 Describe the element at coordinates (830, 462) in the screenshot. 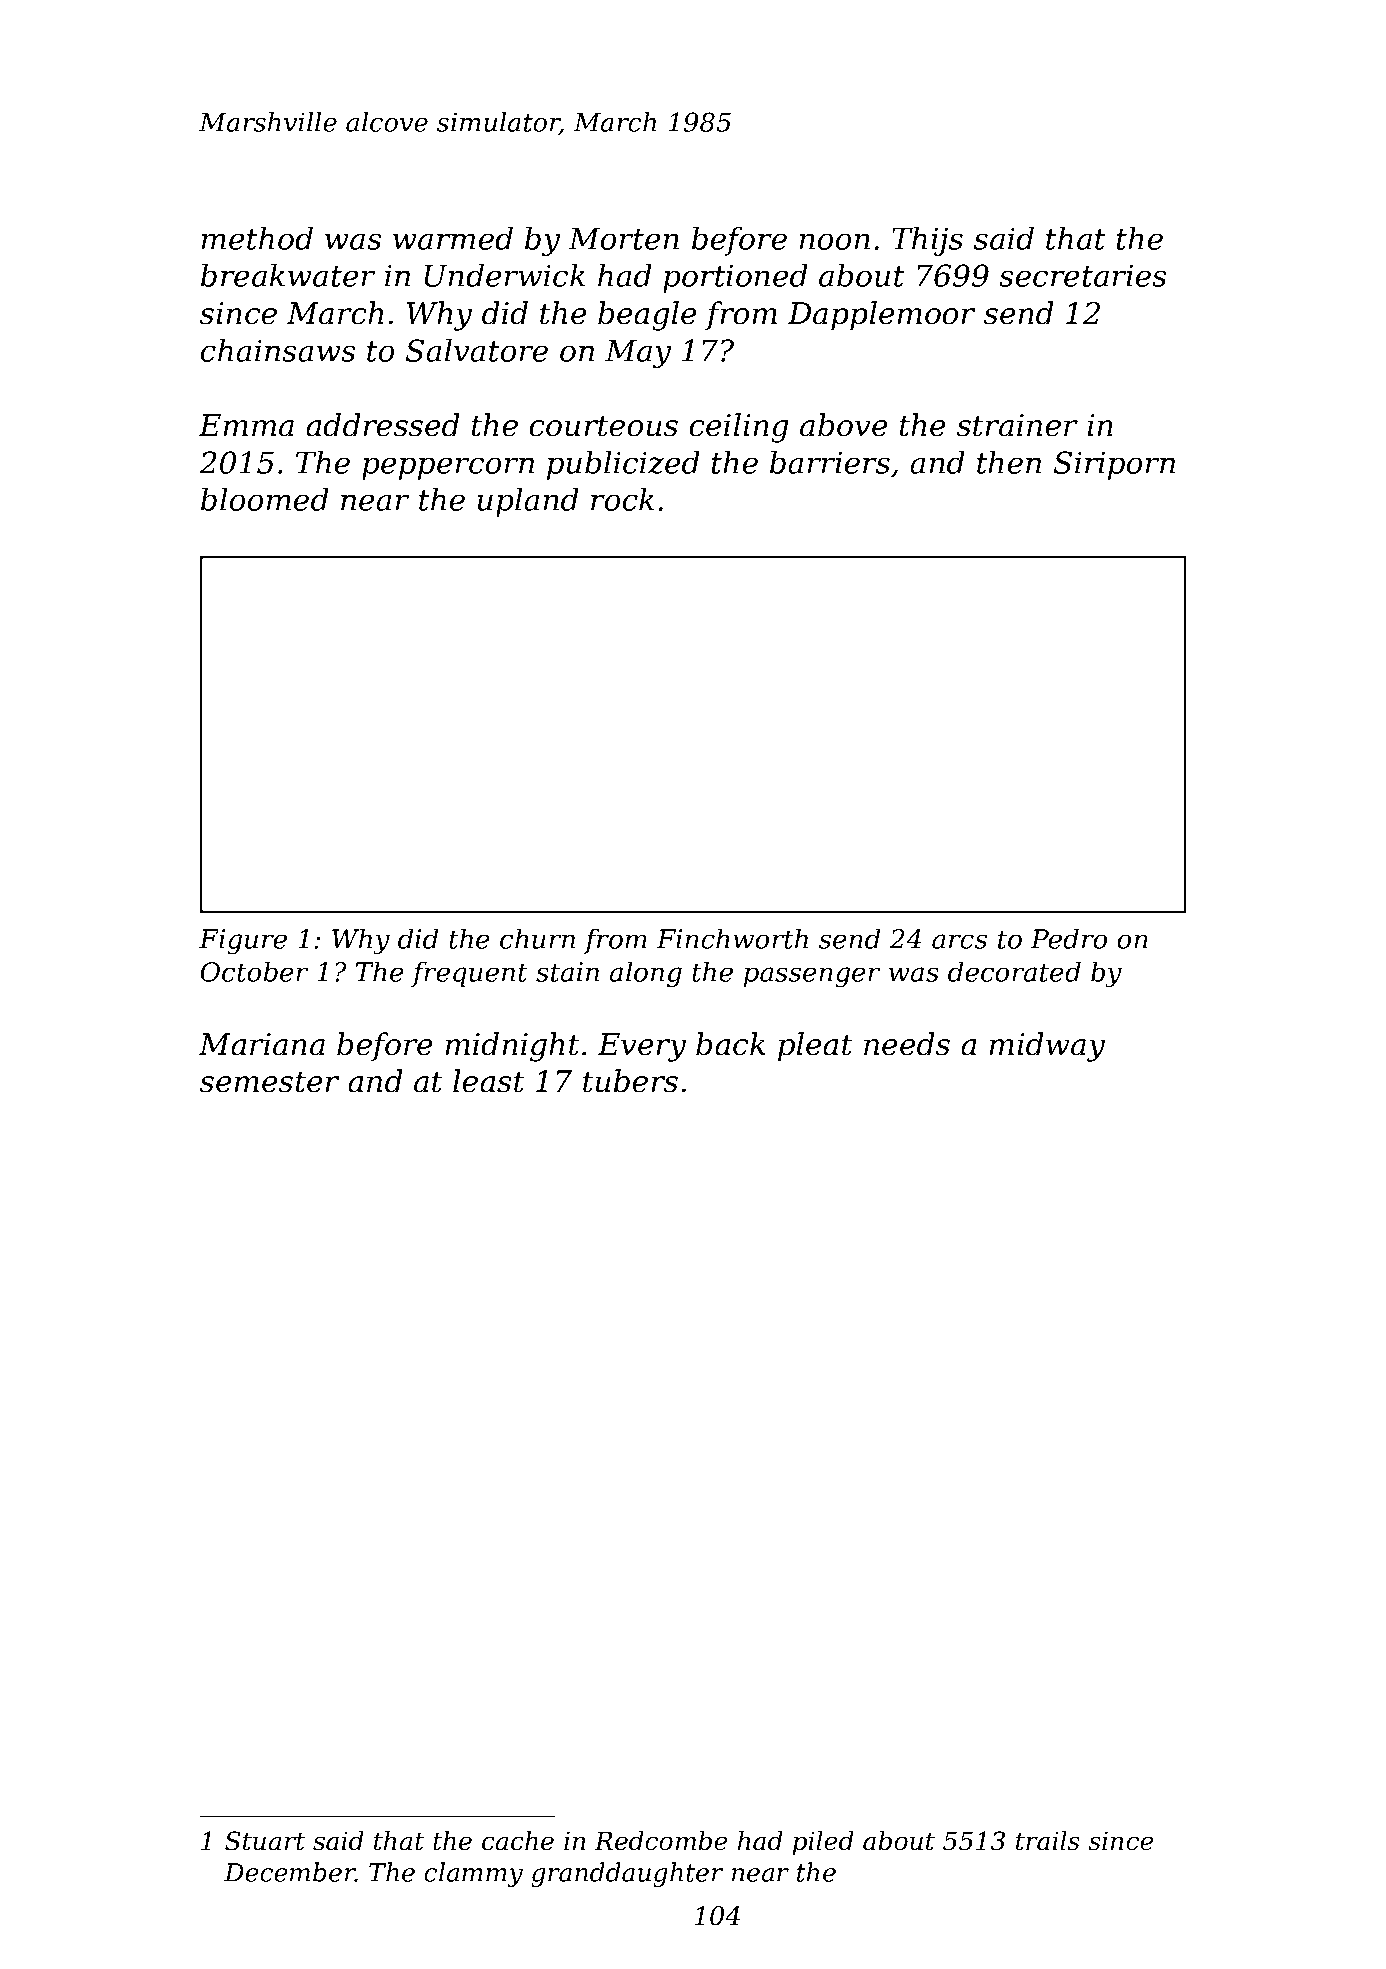

I see `barriers` at that location.
